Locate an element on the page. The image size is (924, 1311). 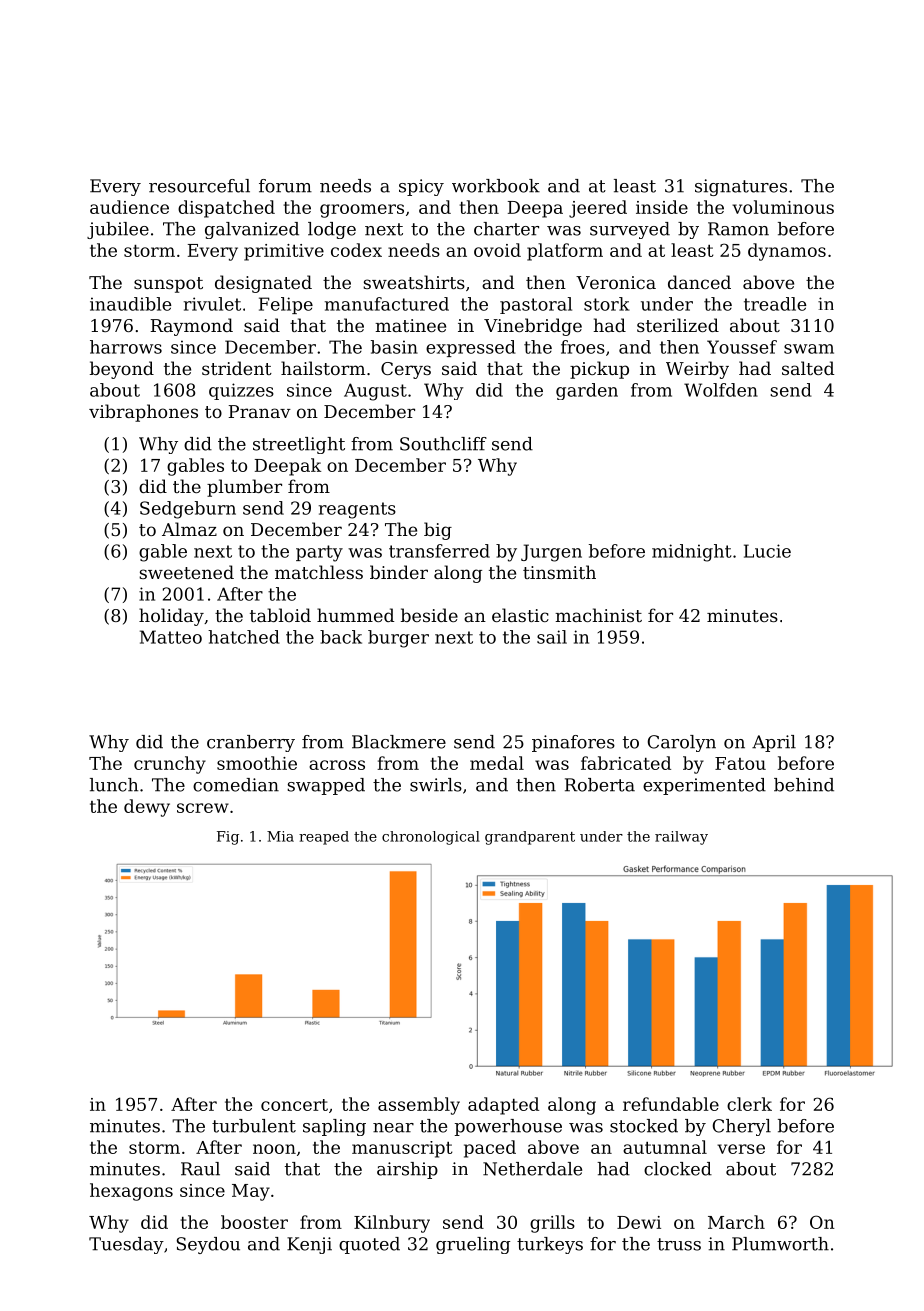
Carolyn is located at coordinates (682, 743).
